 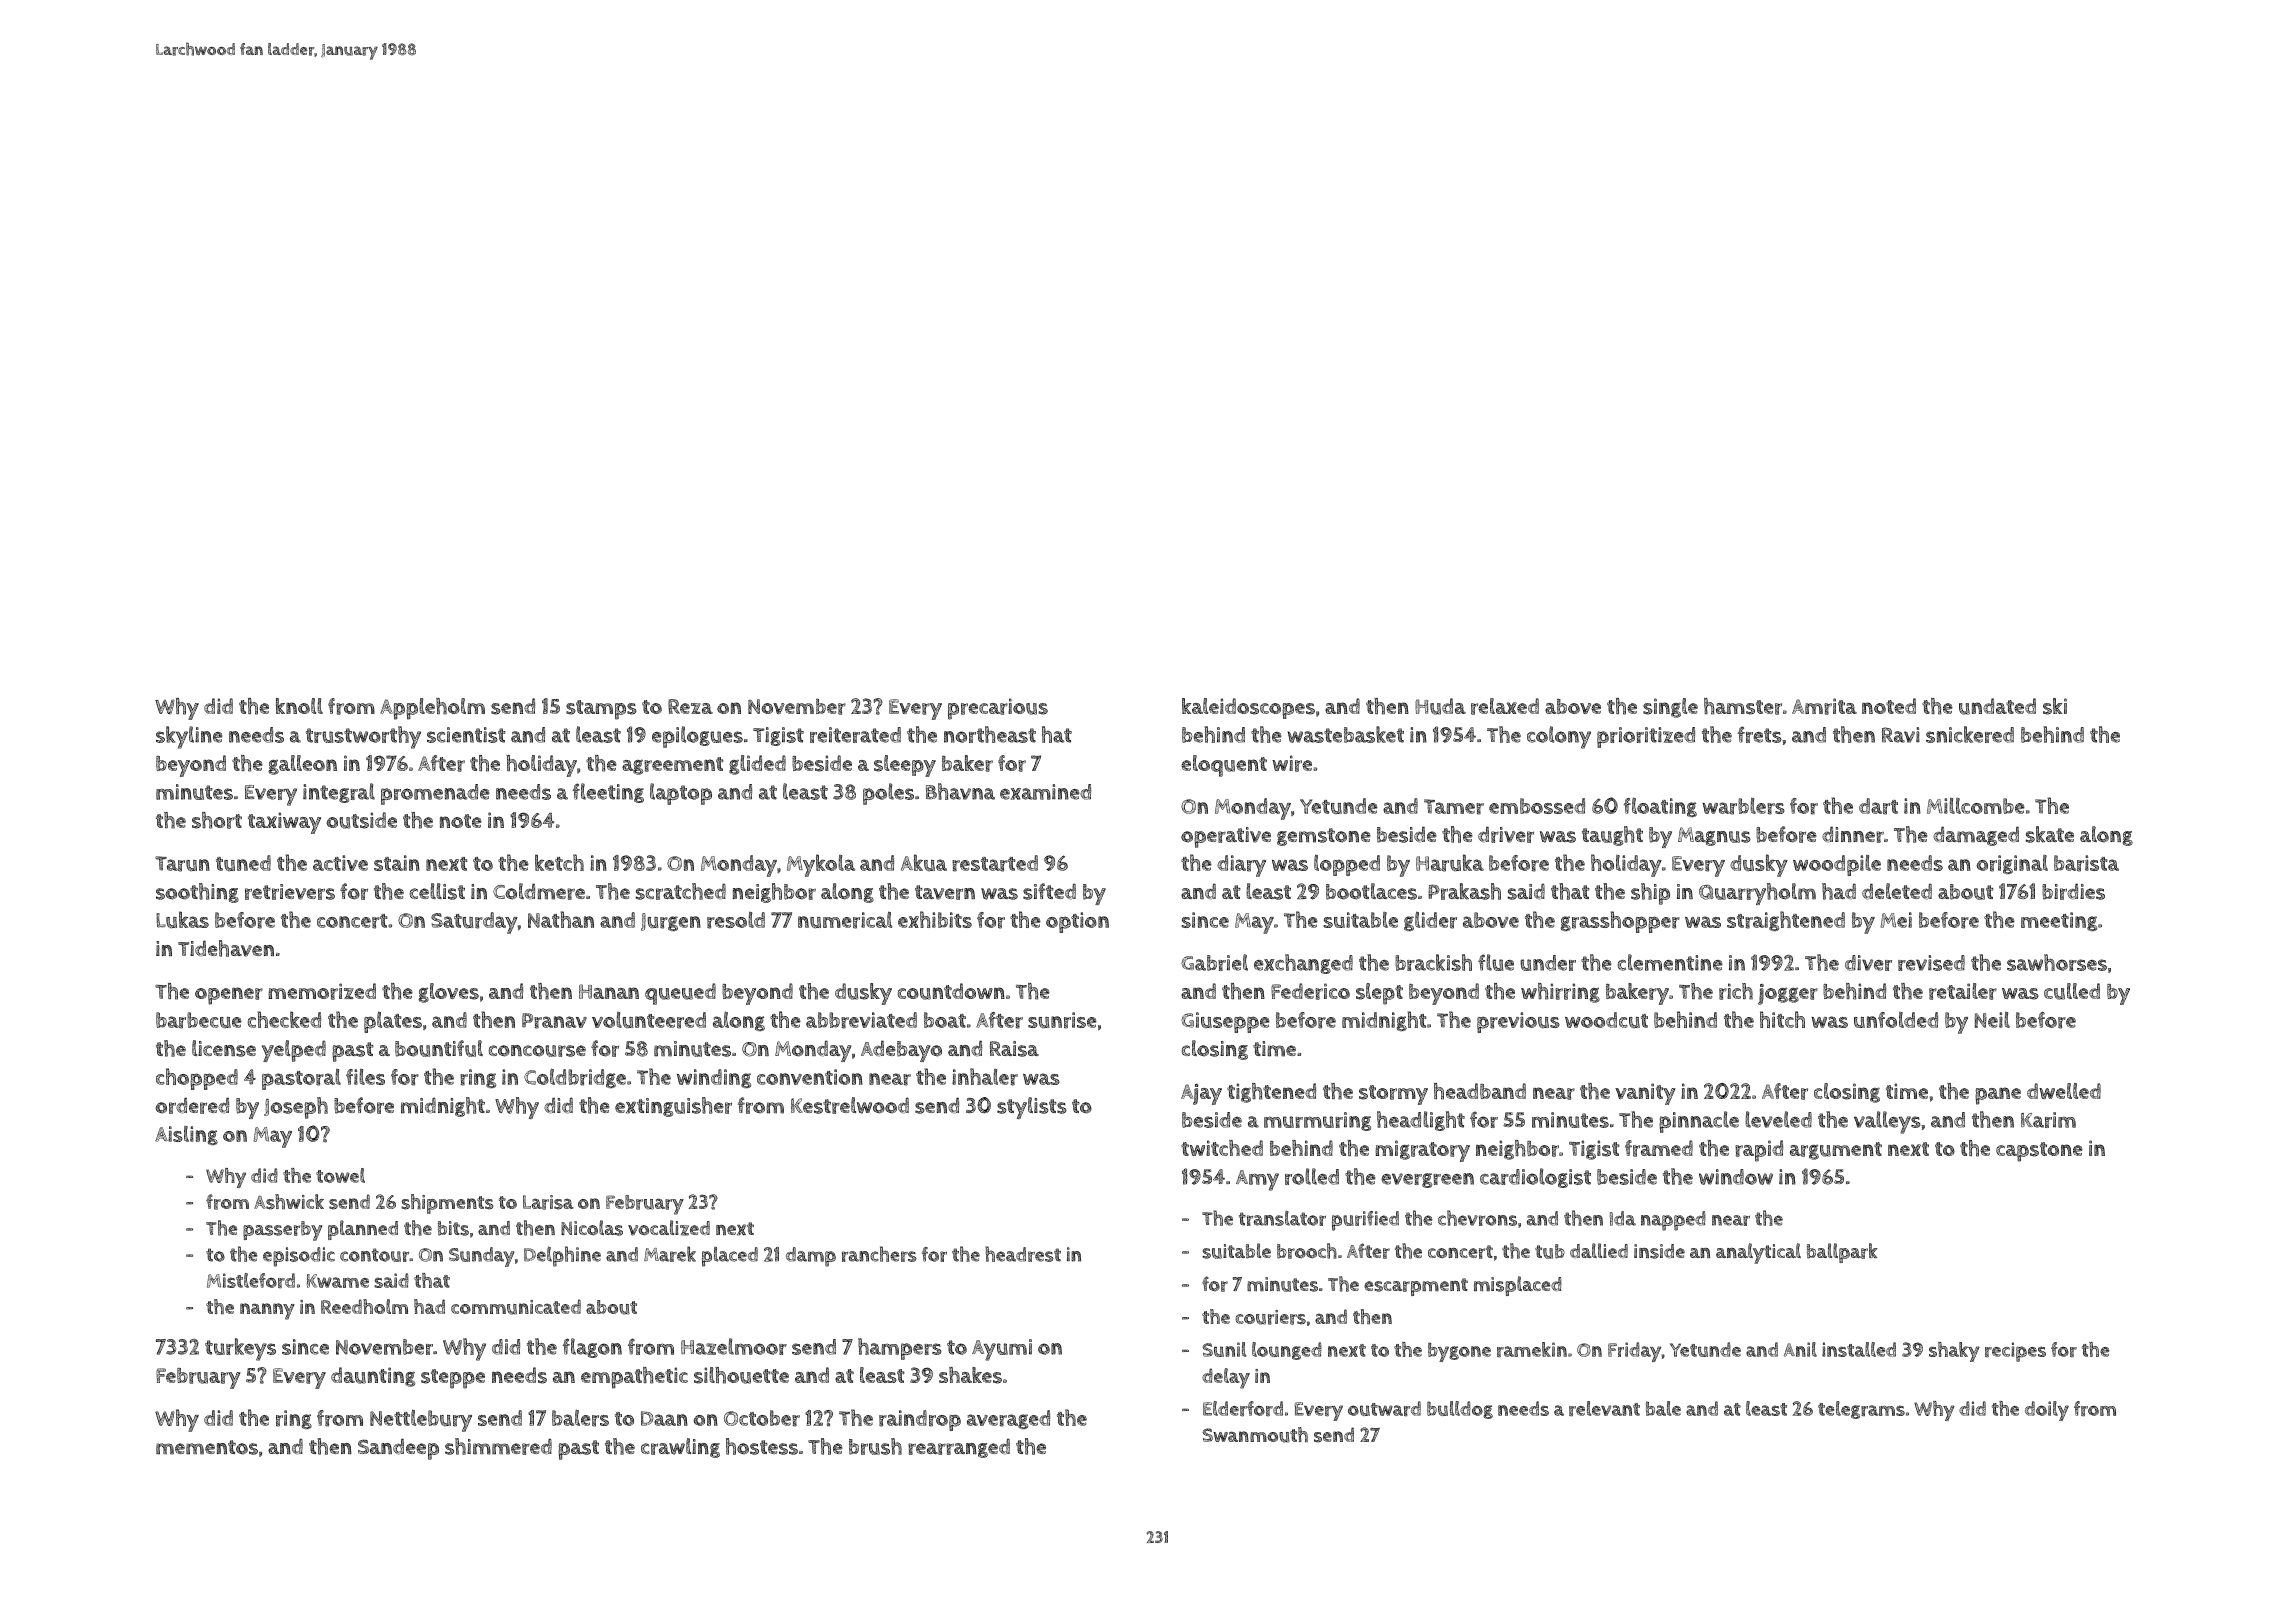 What do you see at coordinates (649, 1020) in the document?
I see `volunteered` at bounding box center [649, 1020].
